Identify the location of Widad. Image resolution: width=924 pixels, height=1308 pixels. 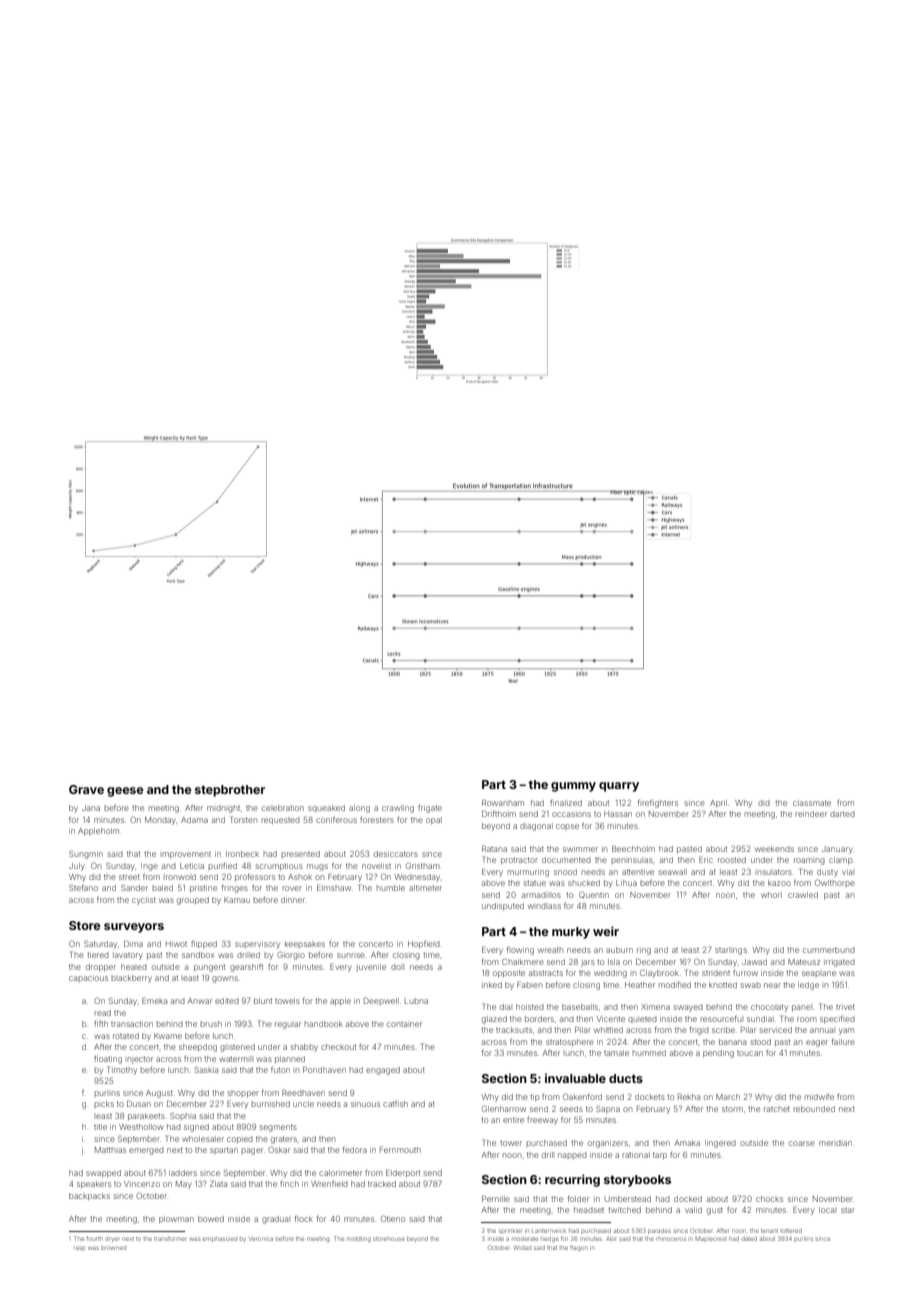
(522, 1247).
